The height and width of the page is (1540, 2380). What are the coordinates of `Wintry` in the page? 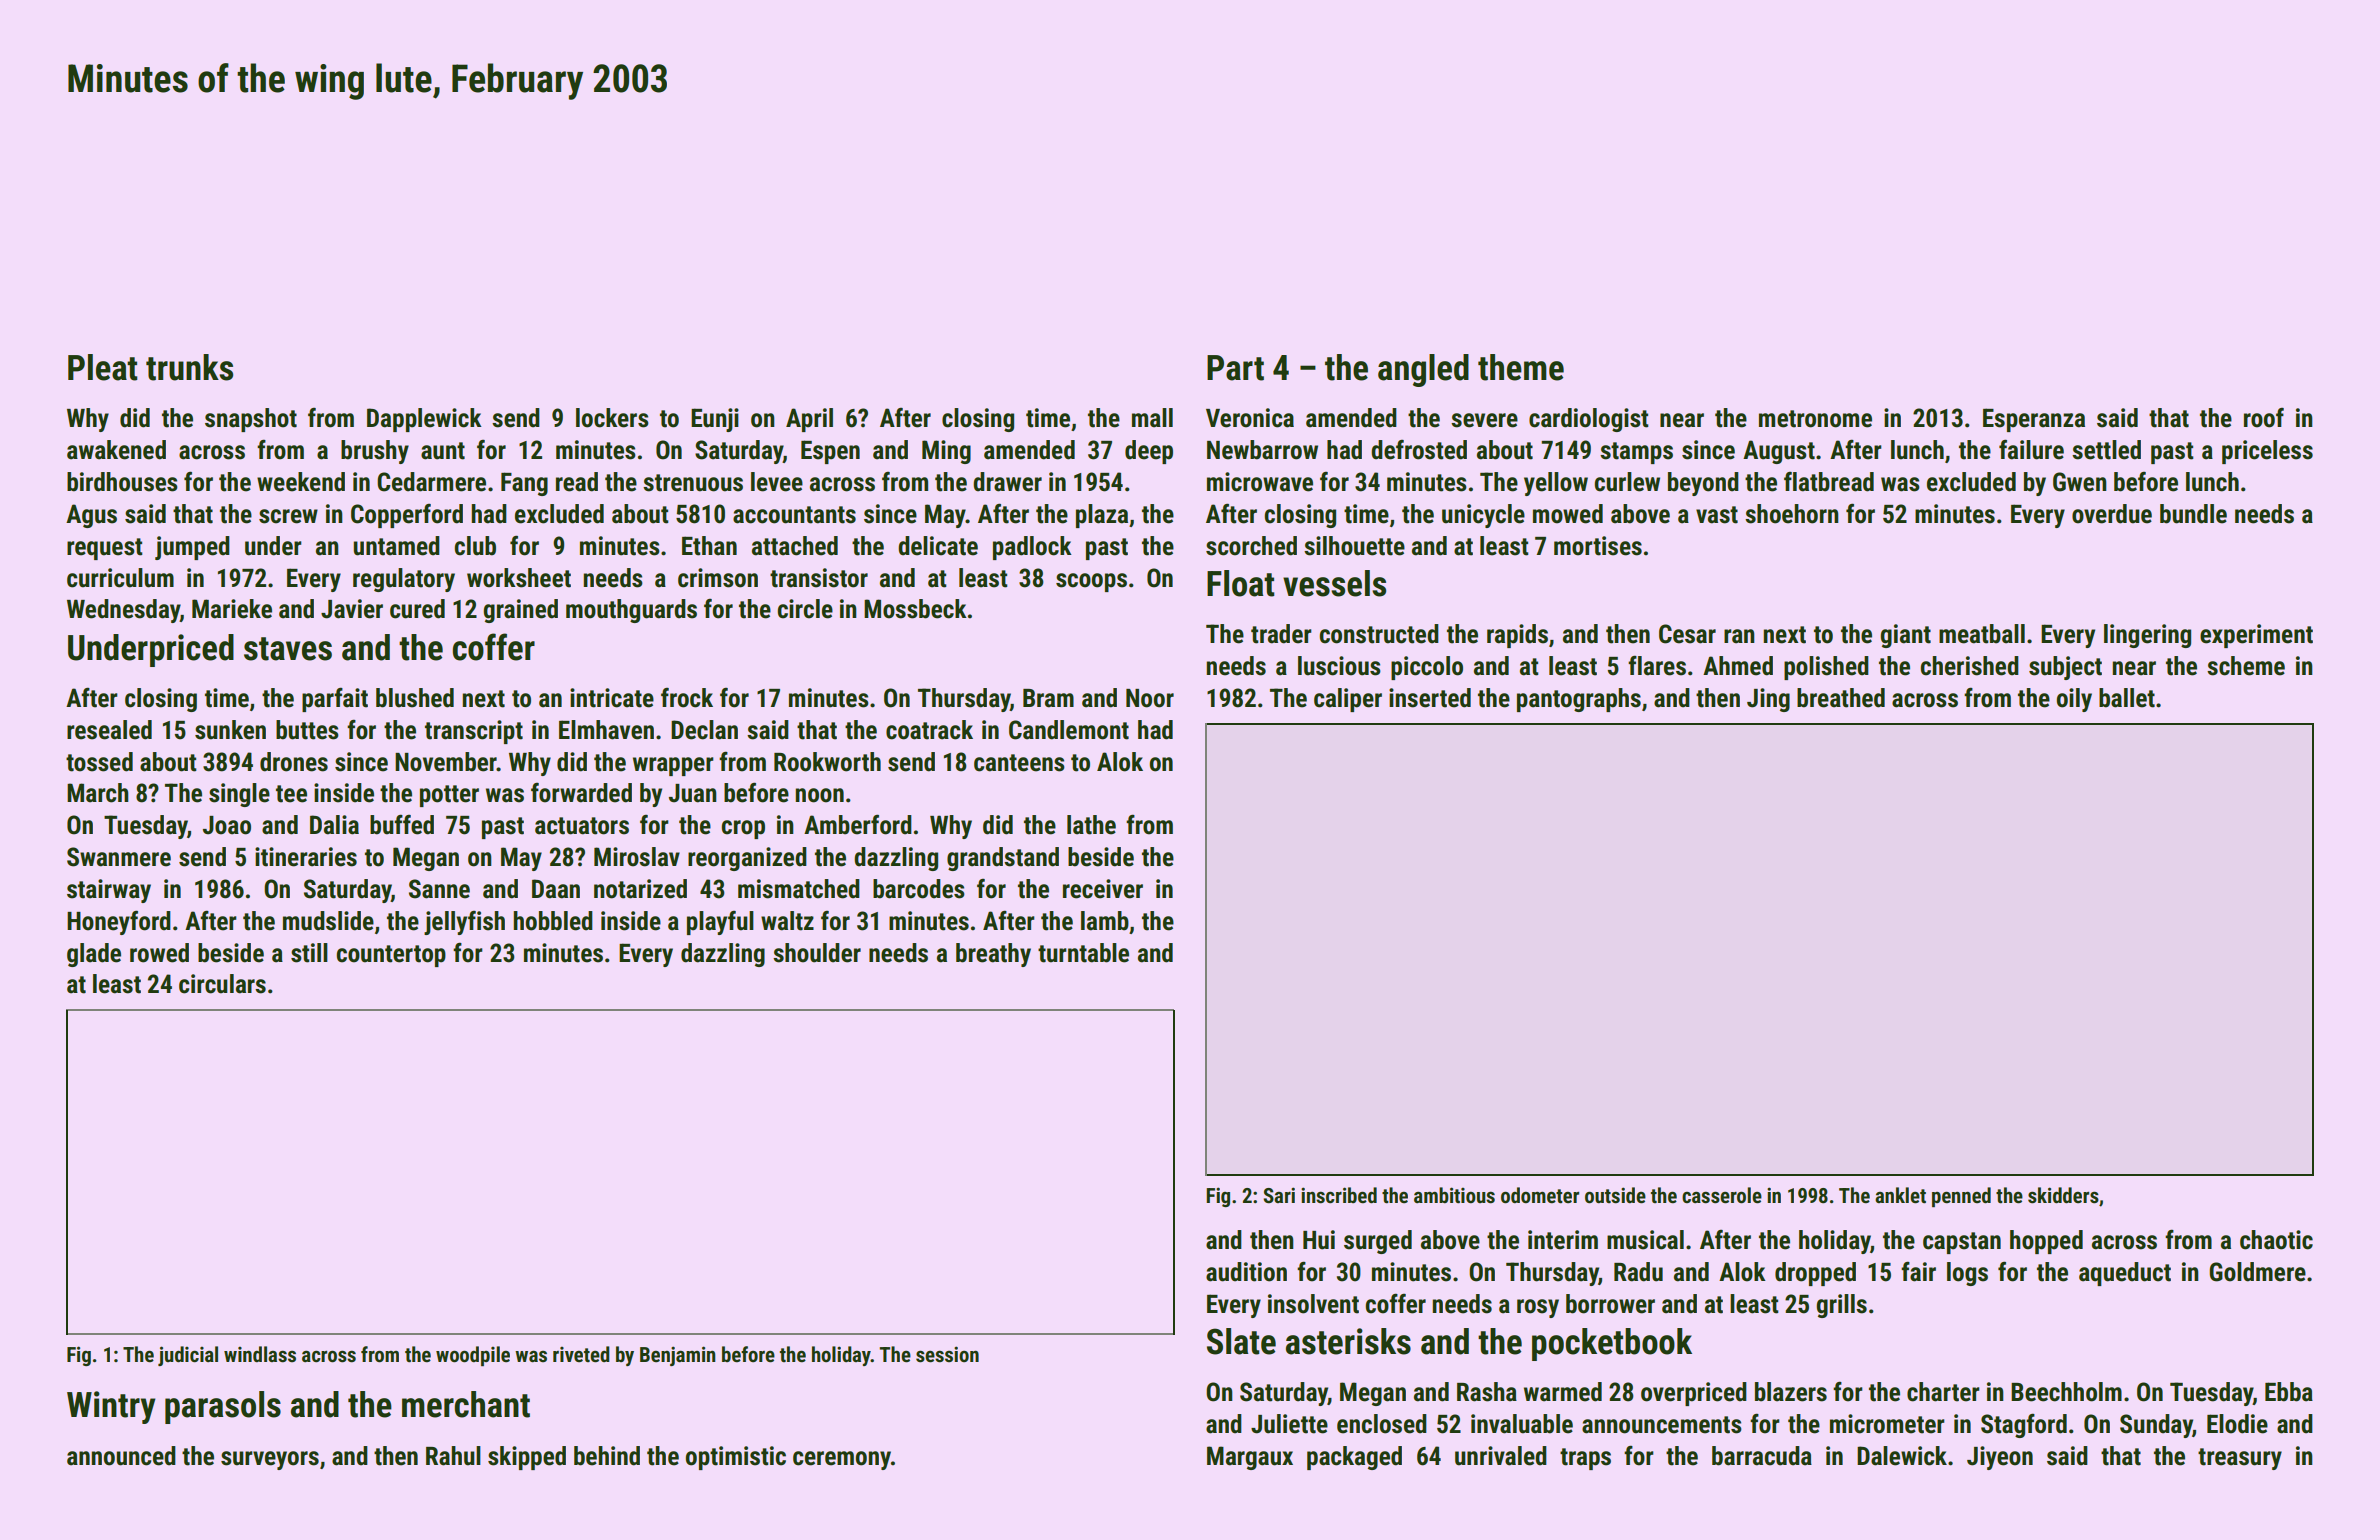 It's located at (111, 1407).
